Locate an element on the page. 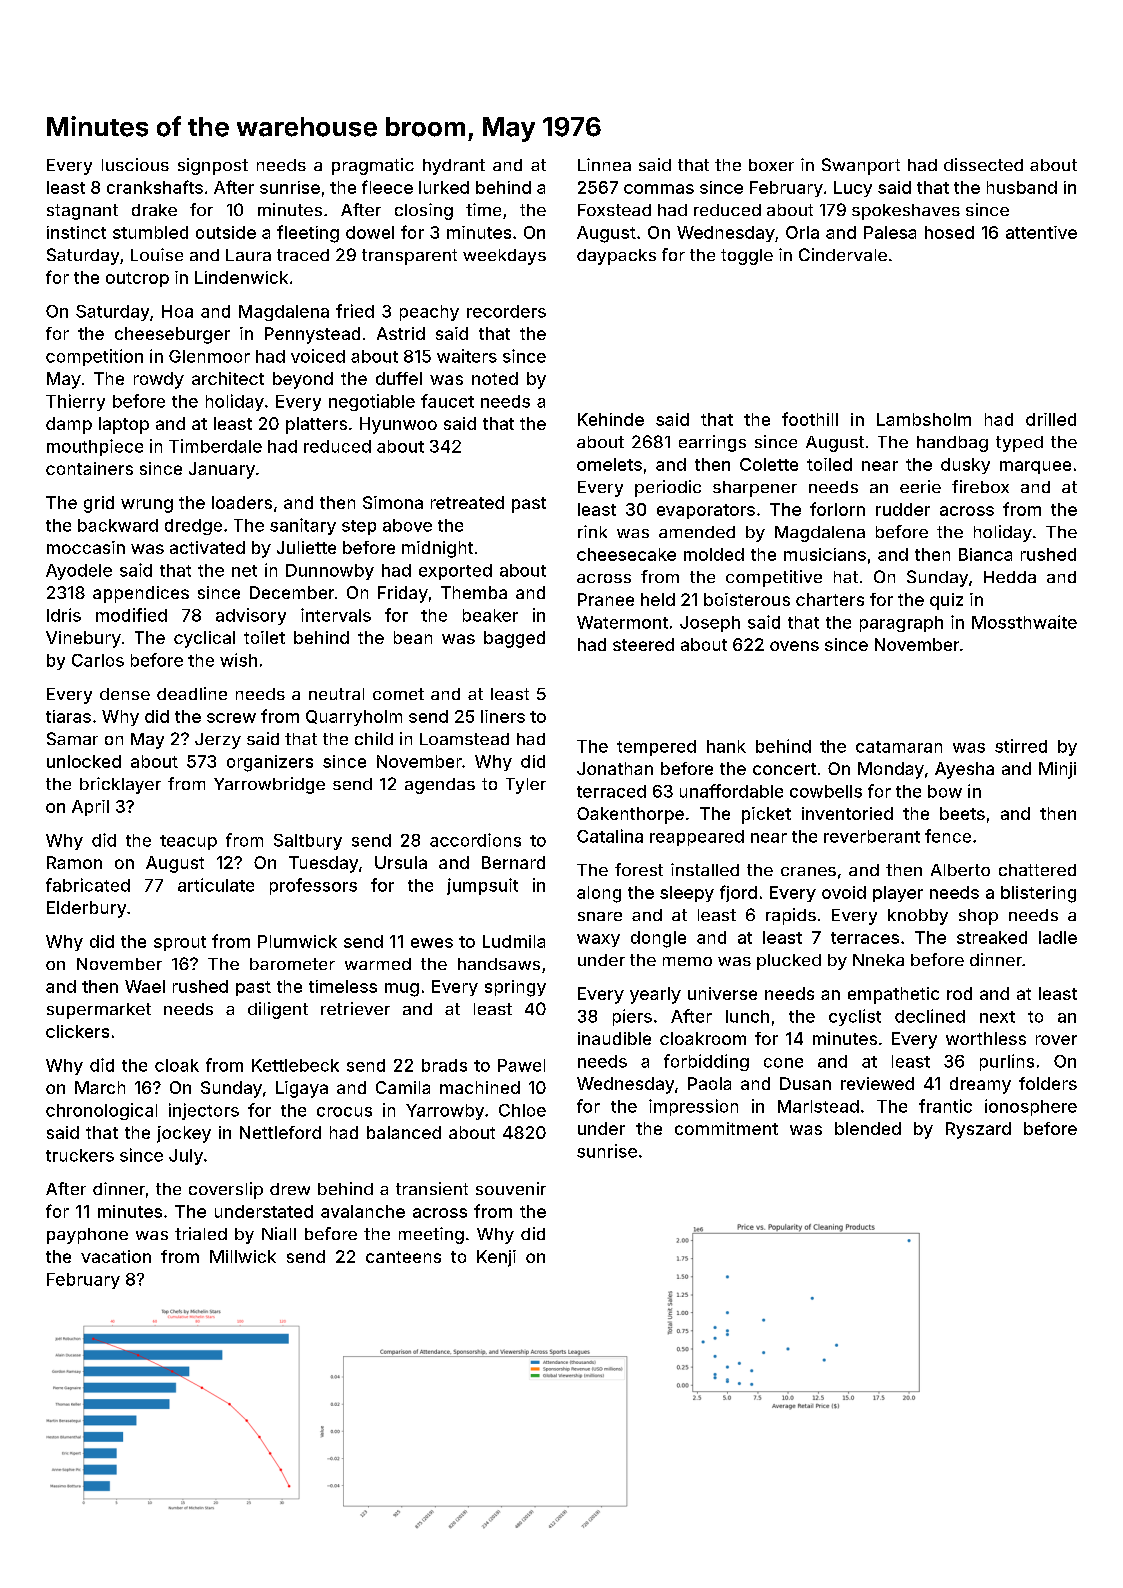 The width and height of the document is (1123, 1588). Jerzy is located at coordinates (218, 741).
